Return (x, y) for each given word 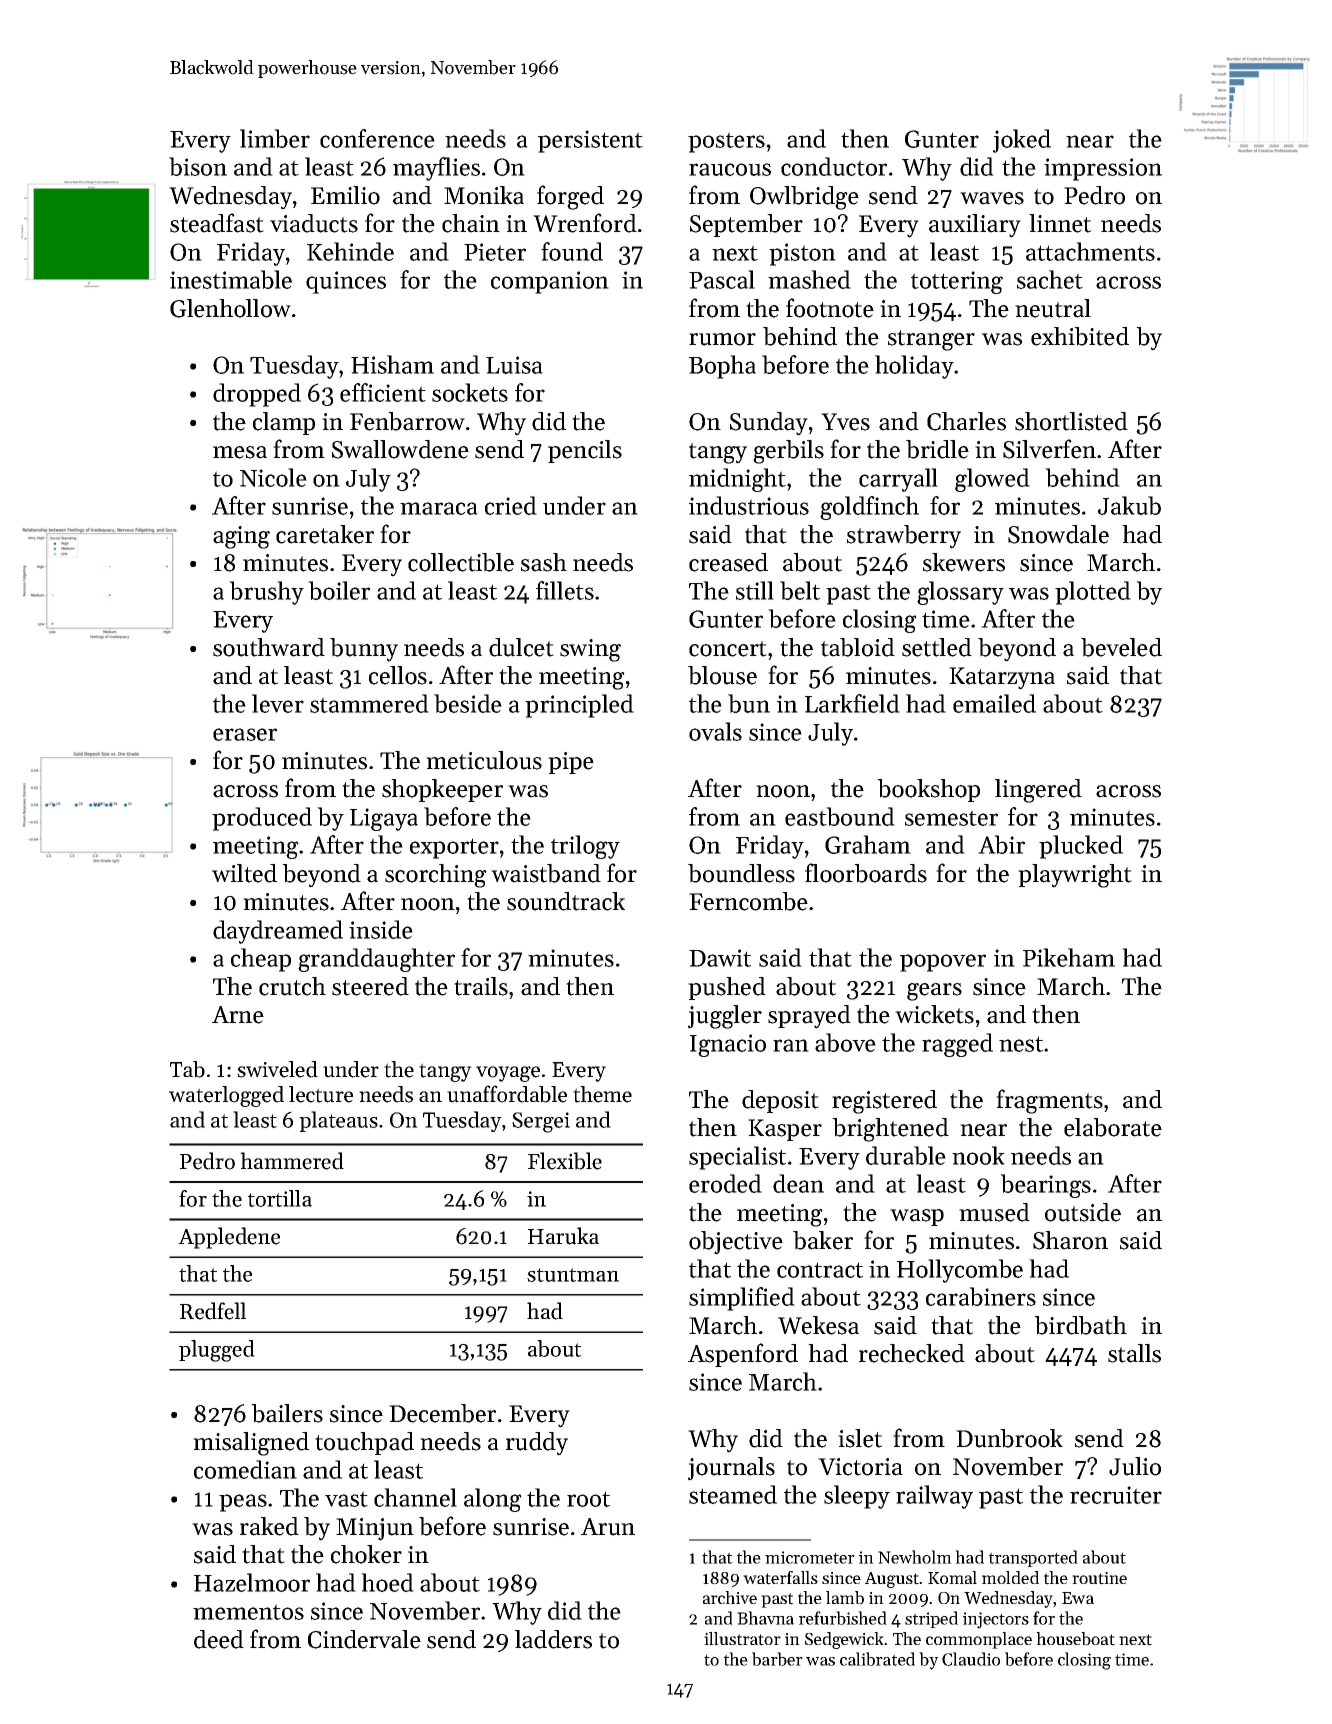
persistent (590, 141)
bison (198, 166)
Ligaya (384, 819)
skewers (964, 562)
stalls (1134, 1353)
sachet (1050, 279)
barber (777, 1659)
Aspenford (743, 1355)
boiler (339, 590)
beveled (1121, 647)
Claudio (971, 1659)
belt (800, 590)
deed (219, 1639)
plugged (217, 1351)
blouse (722, 675)
